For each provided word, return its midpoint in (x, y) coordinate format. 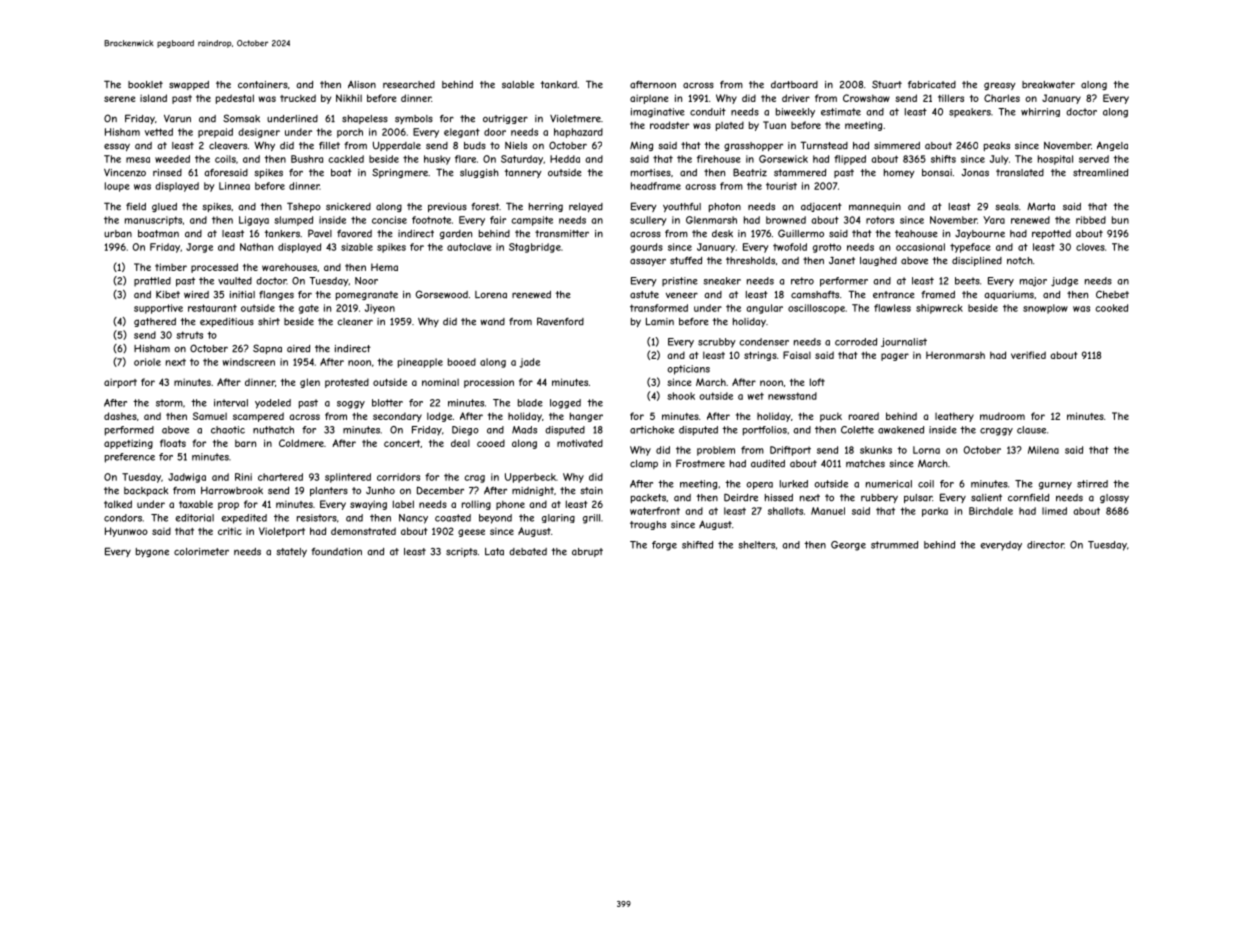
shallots (785, 511)
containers (263, 85)
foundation (336, 552)
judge (1064, 282)
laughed (878, 261)
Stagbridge (535, 248)
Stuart (887, 84)
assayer (648, 262)
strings (760, 356)
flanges (276, 295)
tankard (558, 85)
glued (164, 207)
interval (231, 403)
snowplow (1045, 309)
